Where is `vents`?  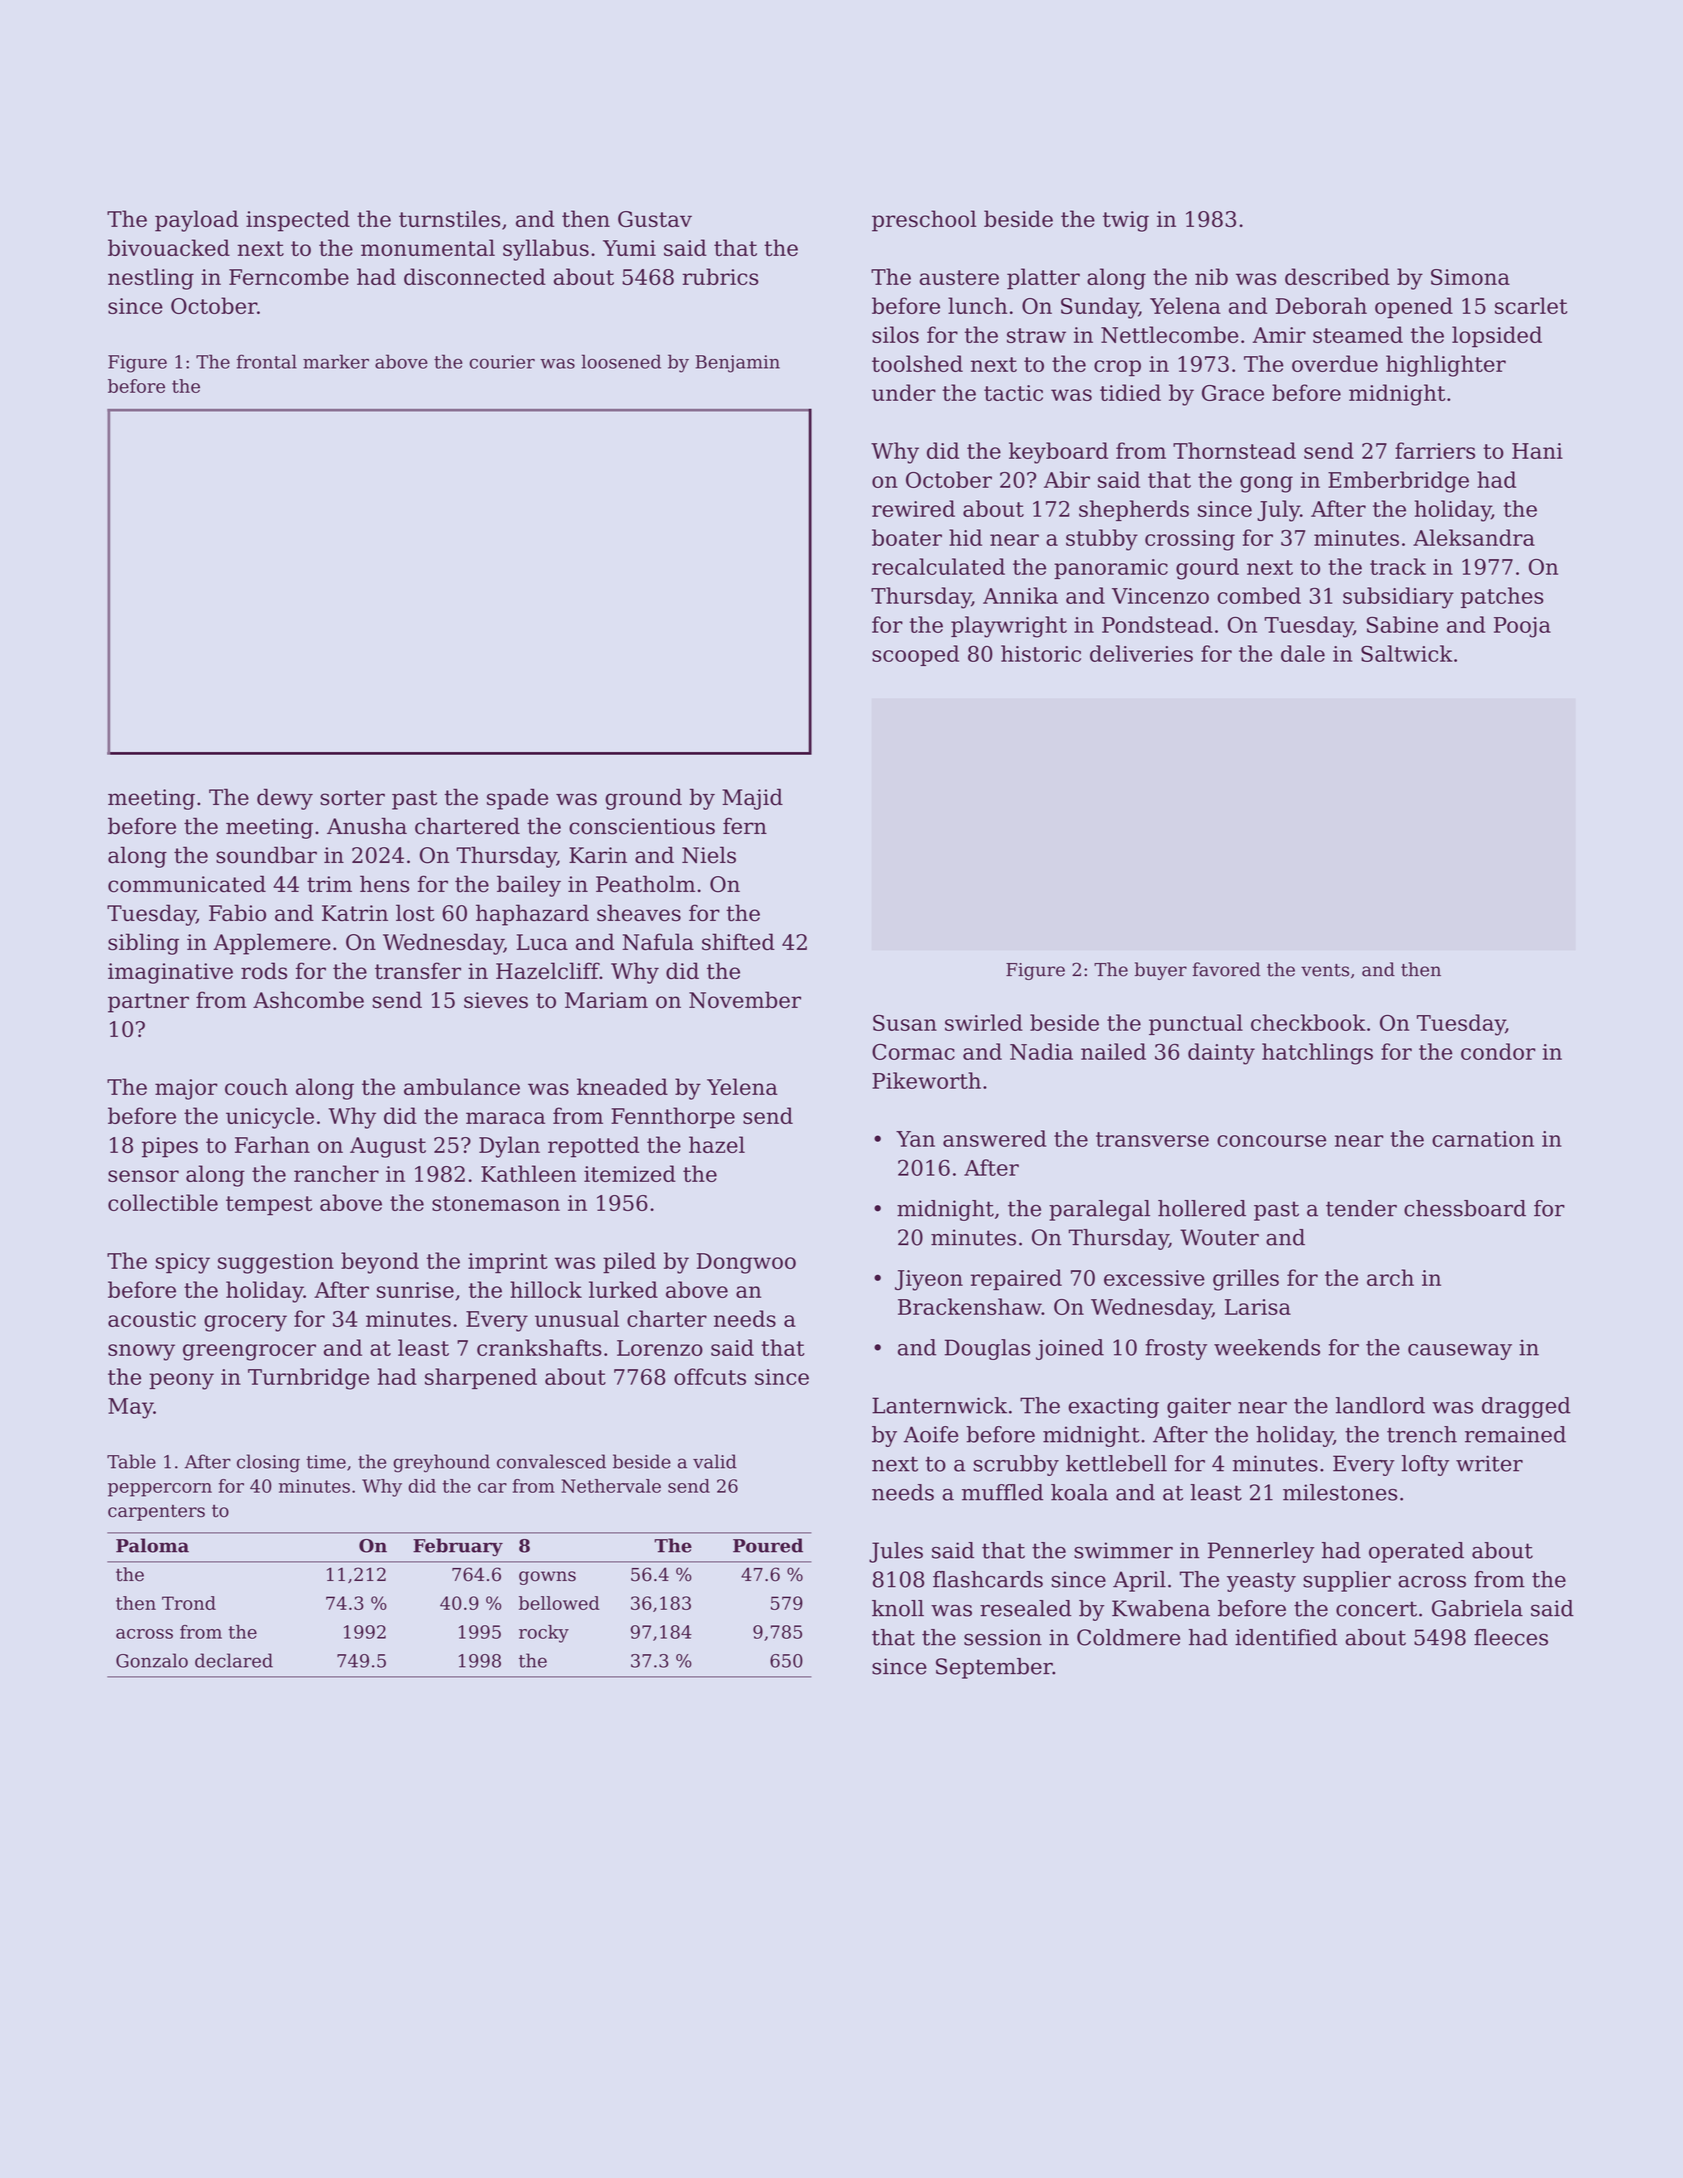 vents is located at coordinates (1325, 970).
